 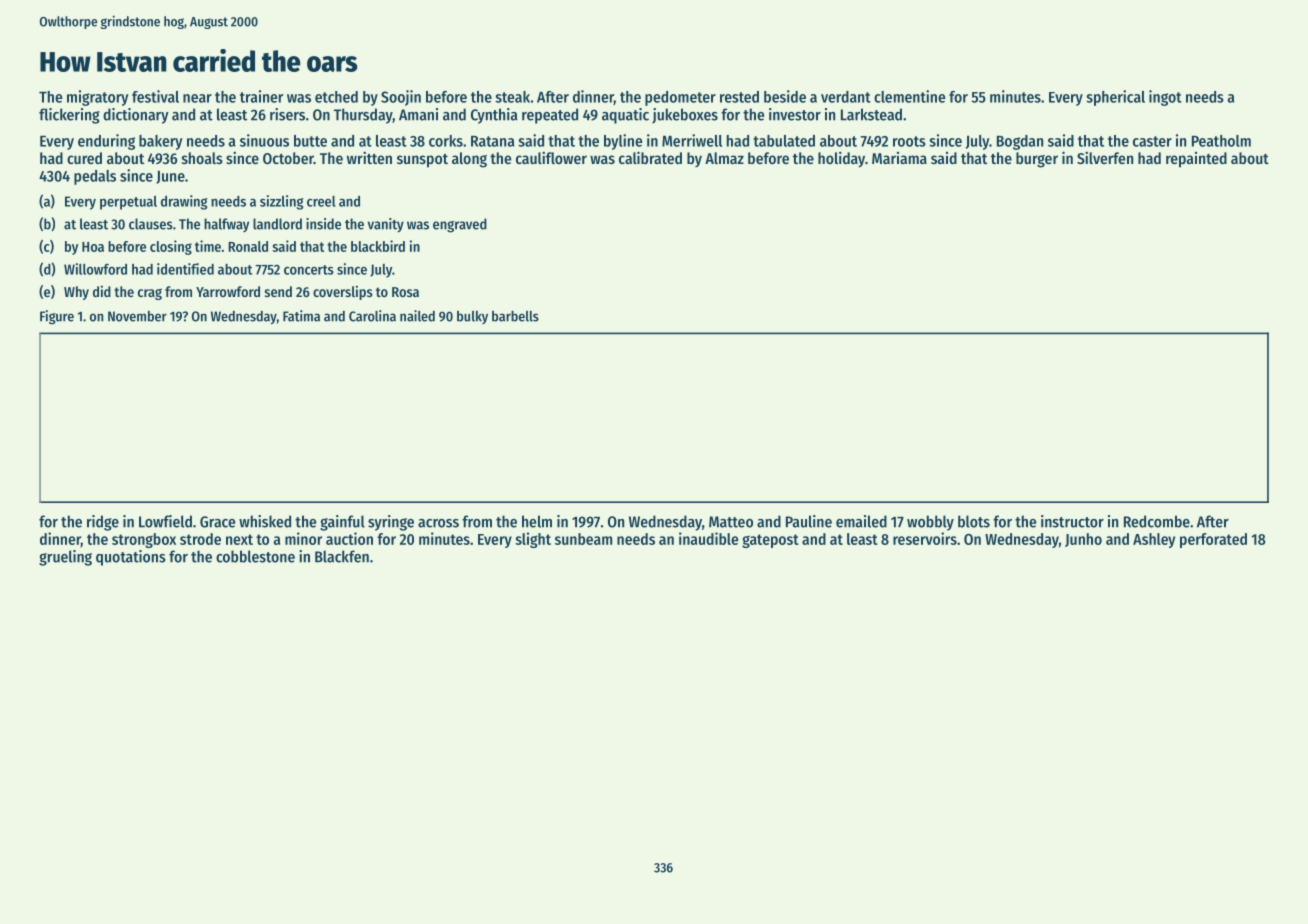 What do you see at coordinates (97, 98) in the document?
I see `migratory` at bounding box center [97, 98].
